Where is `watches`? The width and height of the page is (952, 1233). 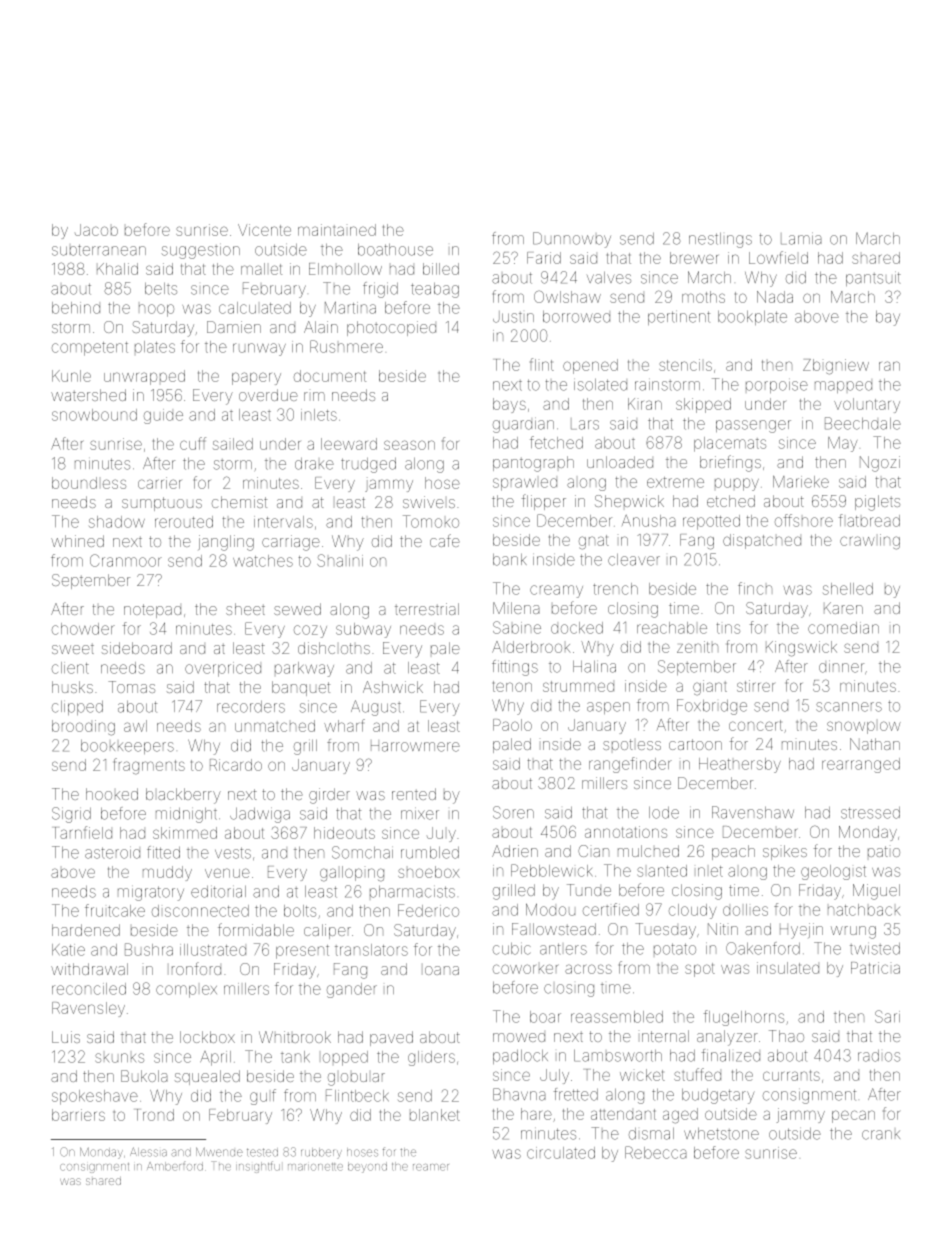
watches is located at coordinates (263, 561).
